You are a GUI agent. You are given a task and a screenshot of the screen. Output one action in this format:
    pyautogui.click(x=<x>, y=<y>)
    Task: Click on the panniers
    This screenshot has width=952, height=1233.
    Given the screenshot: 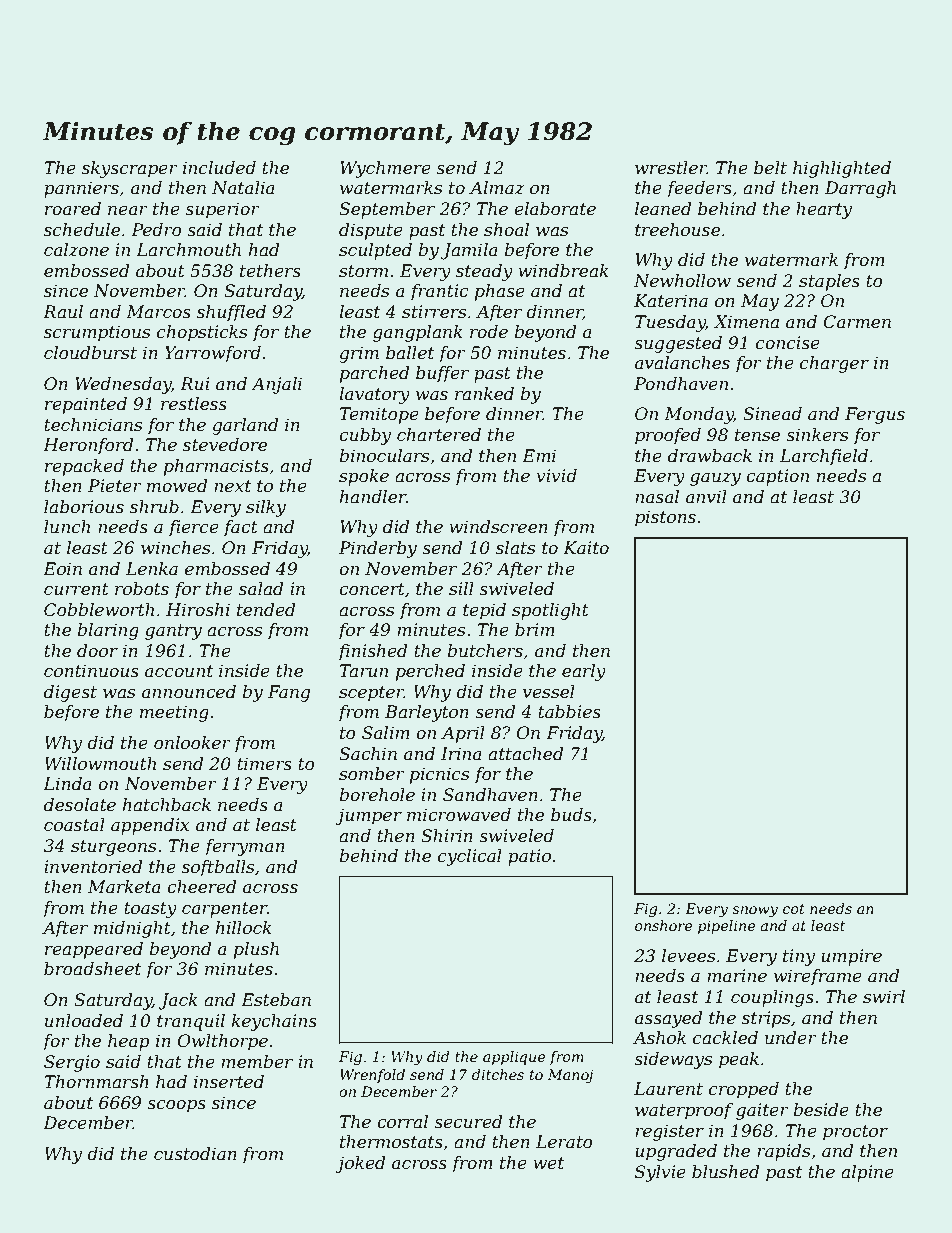 What is the action you would take?
    pyautogui.click(x=81, y=189)
